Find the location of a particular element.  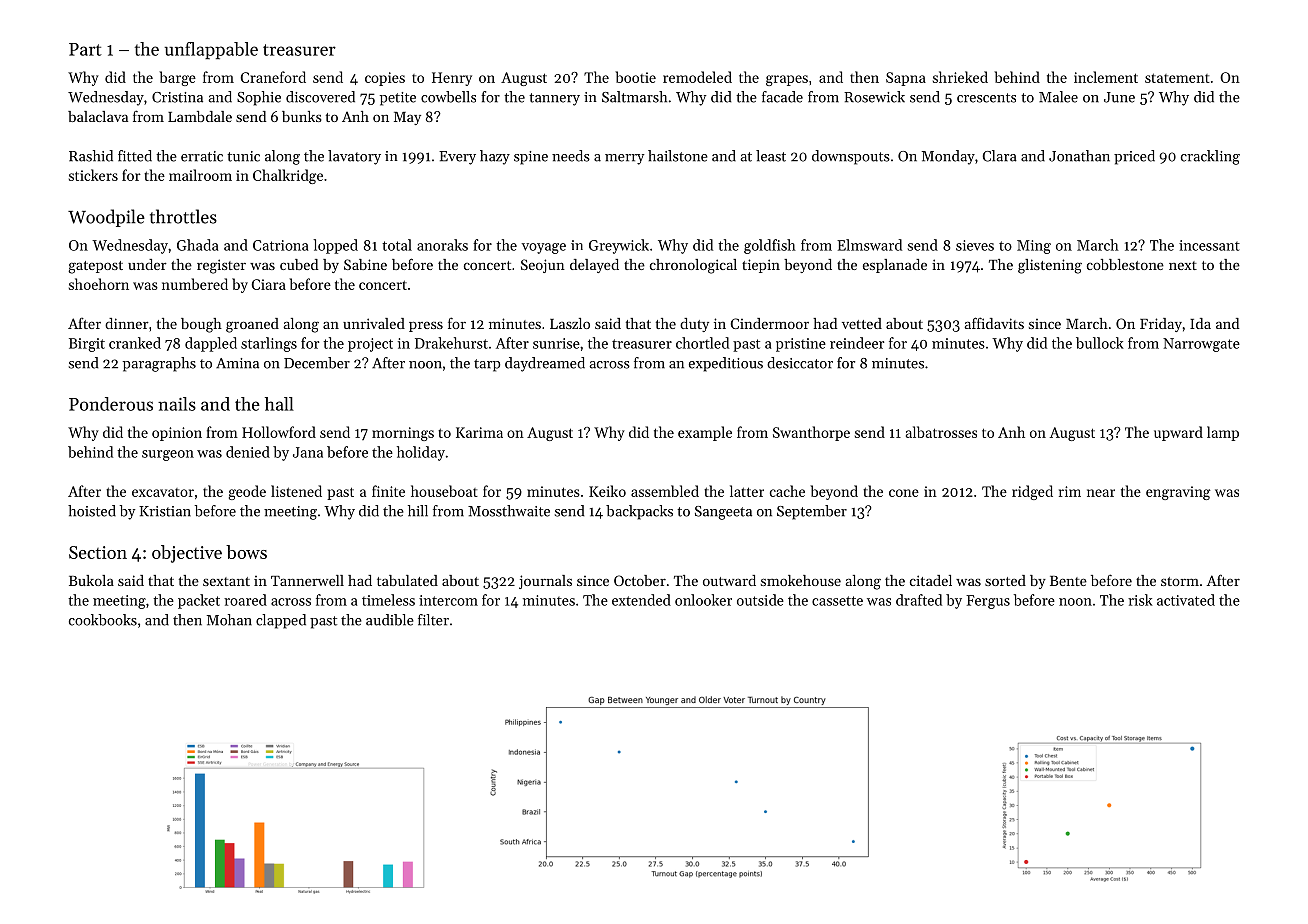

bullock is located at coordinates (1100, 343).
